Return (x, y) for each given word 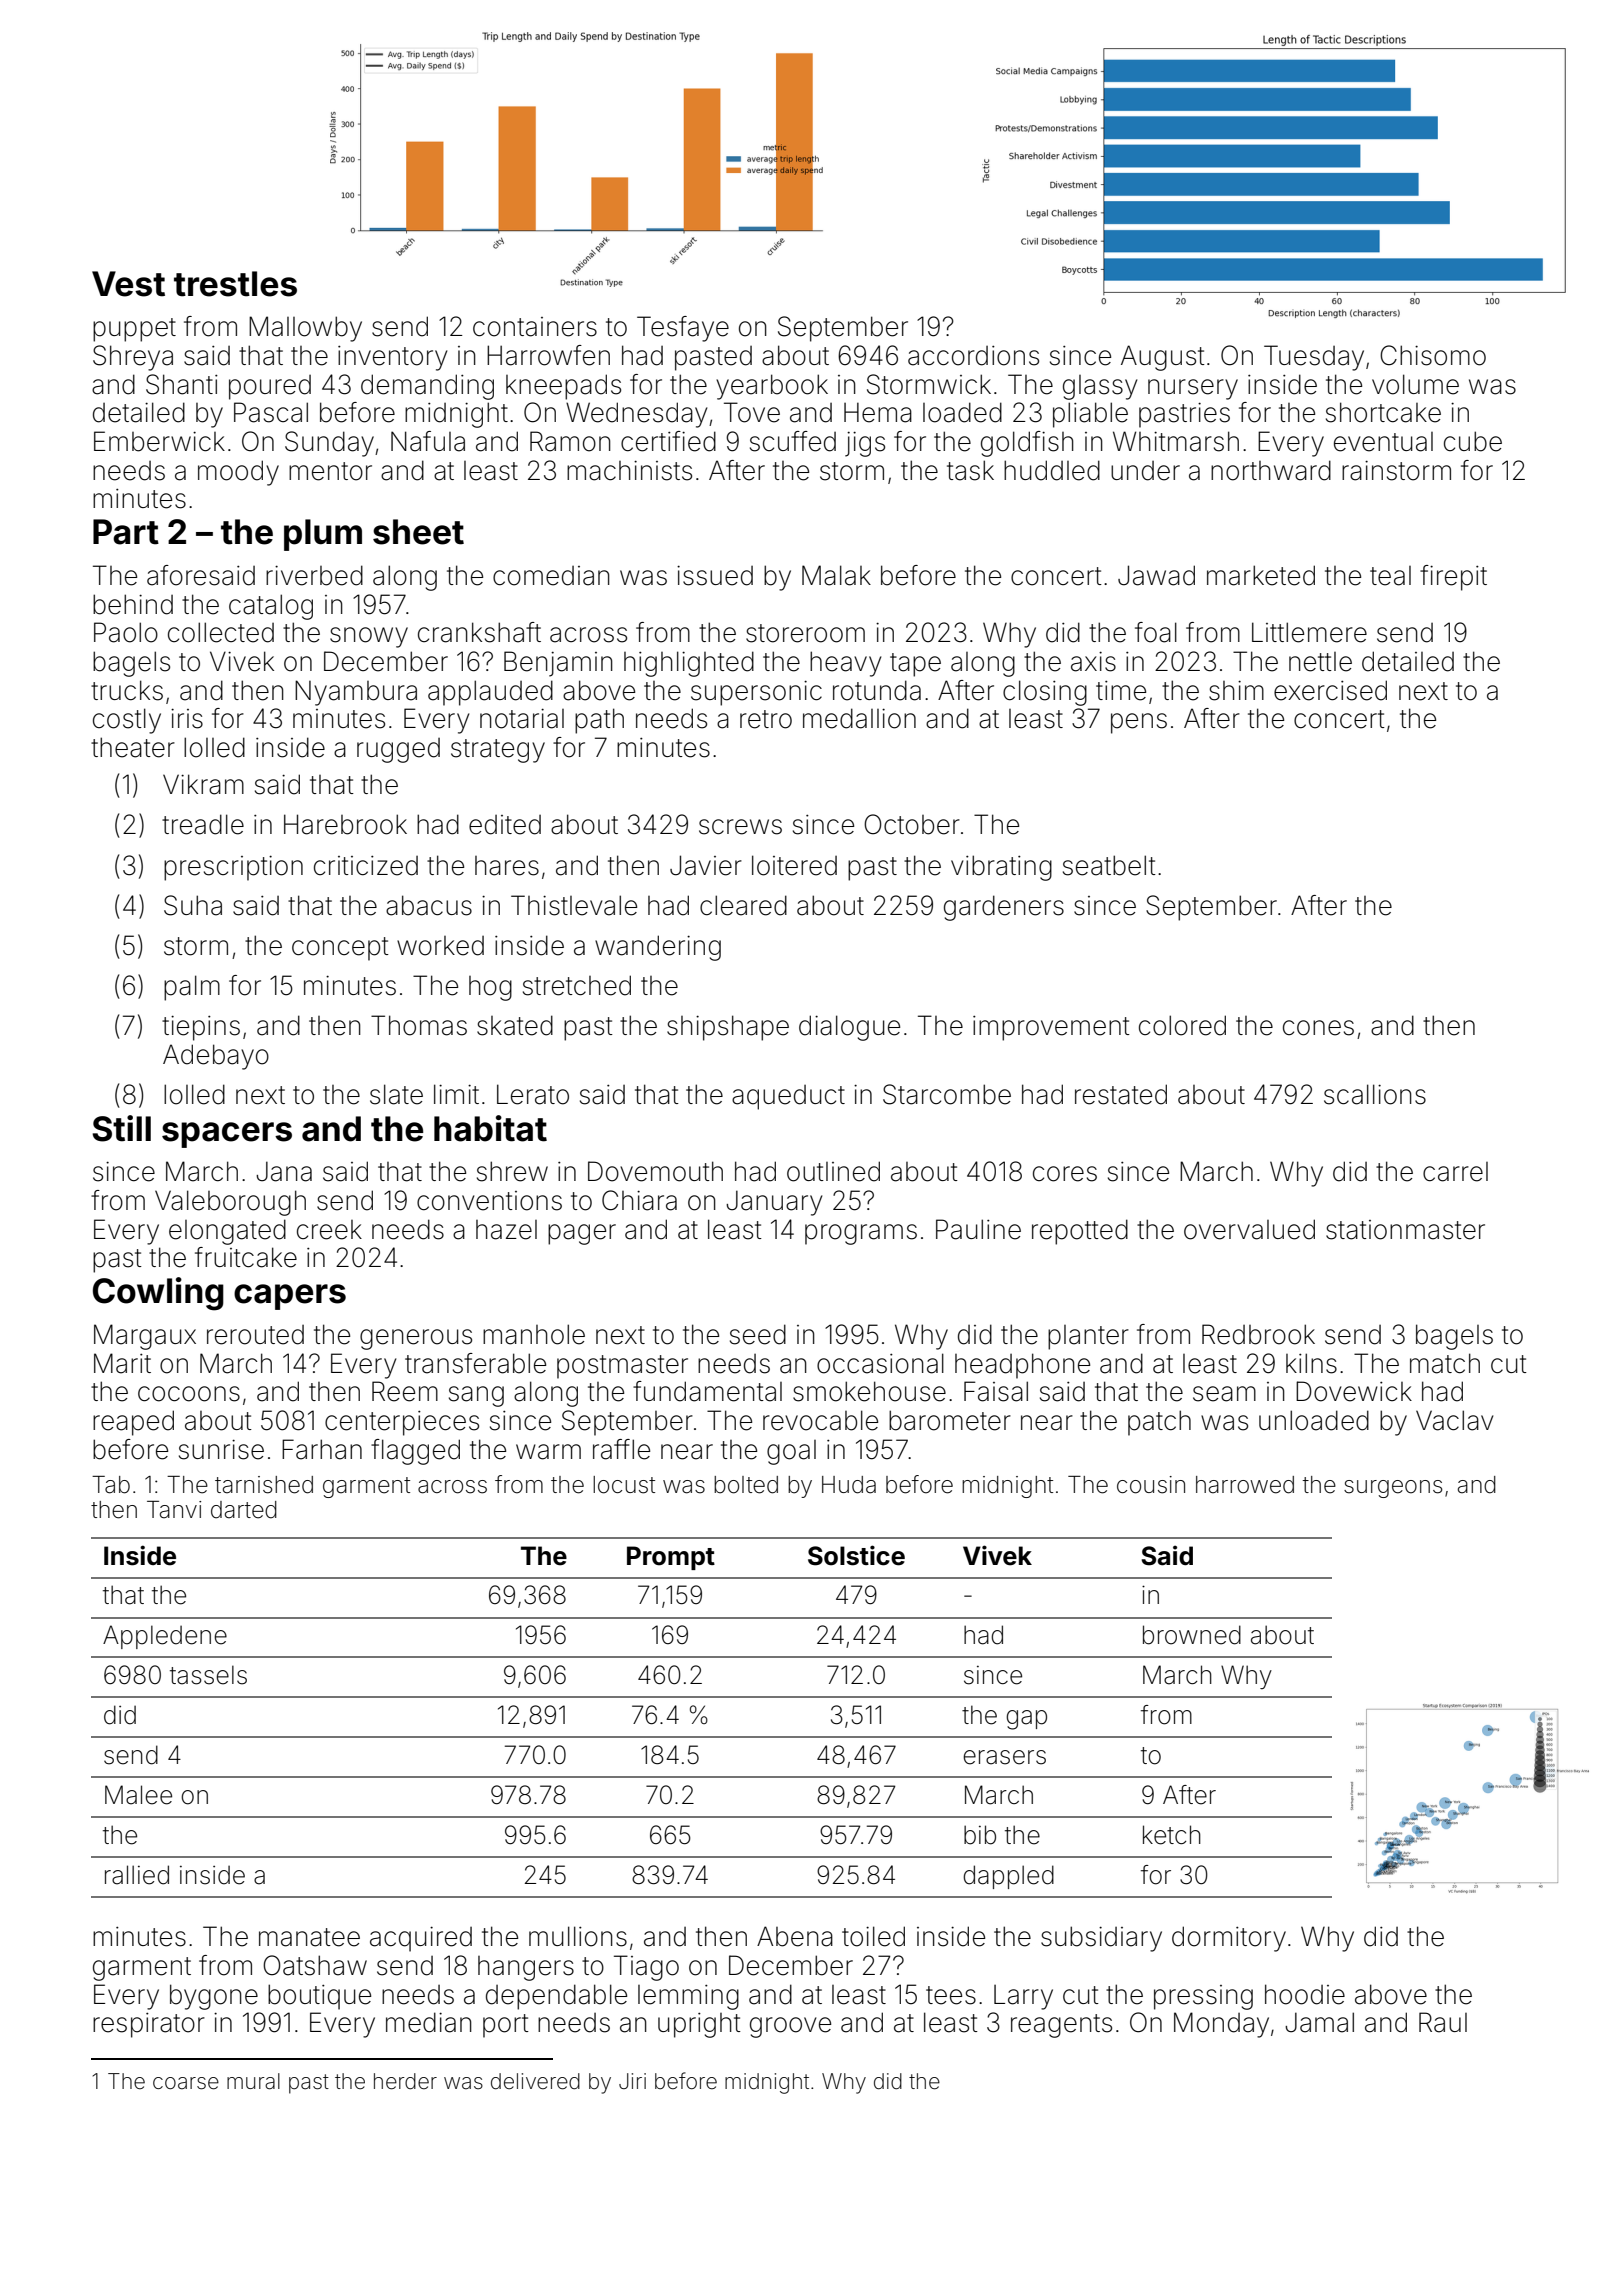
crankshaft (479, 632)
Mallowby (305, 329)
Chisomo (1433, 355)
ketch (1172, 1835)
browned (1192, 1635)
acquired (421, 1939)
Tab (111, 1485)
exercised (1330, 690)
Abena (795, 1936)
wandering (658, 948)
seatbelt (1109, 865)
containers (535, 327)
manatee (309, 1937)
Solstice (856, 1555)
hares (507, 866)
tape (915, 665)
